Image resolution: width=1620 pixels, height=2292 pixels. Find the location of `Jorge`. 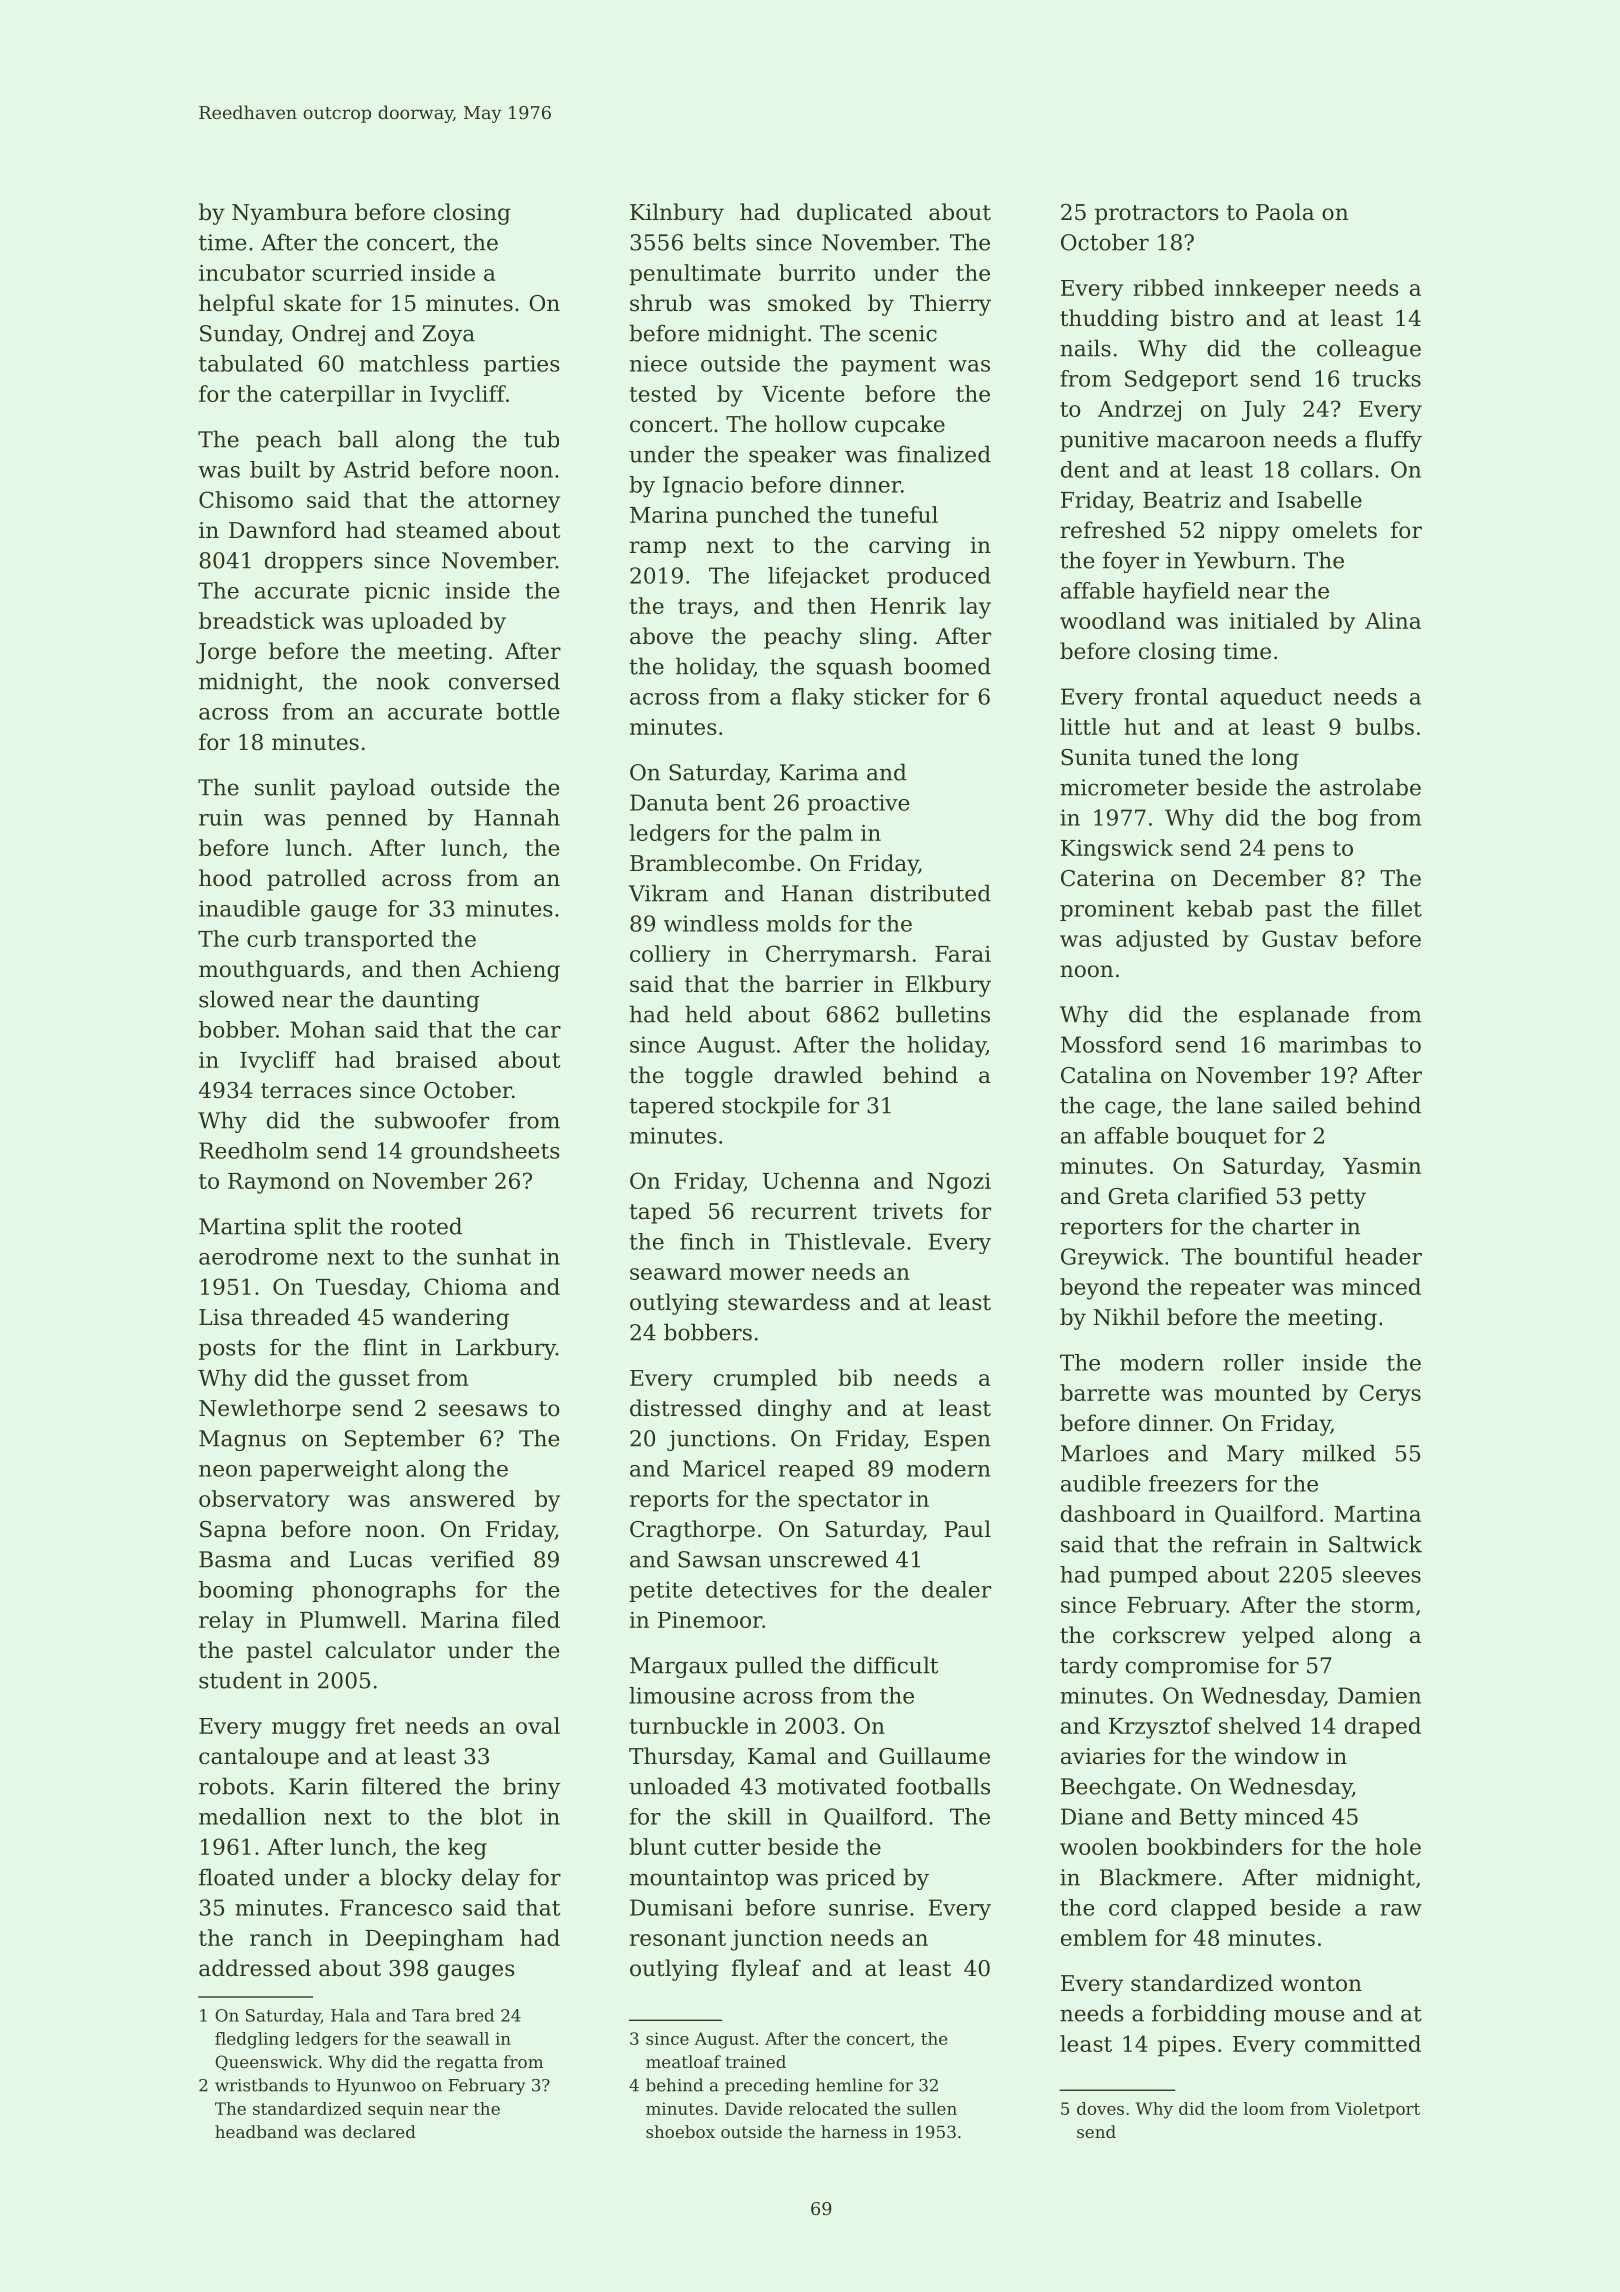

Jorge is located at coordinates (226, 653).
